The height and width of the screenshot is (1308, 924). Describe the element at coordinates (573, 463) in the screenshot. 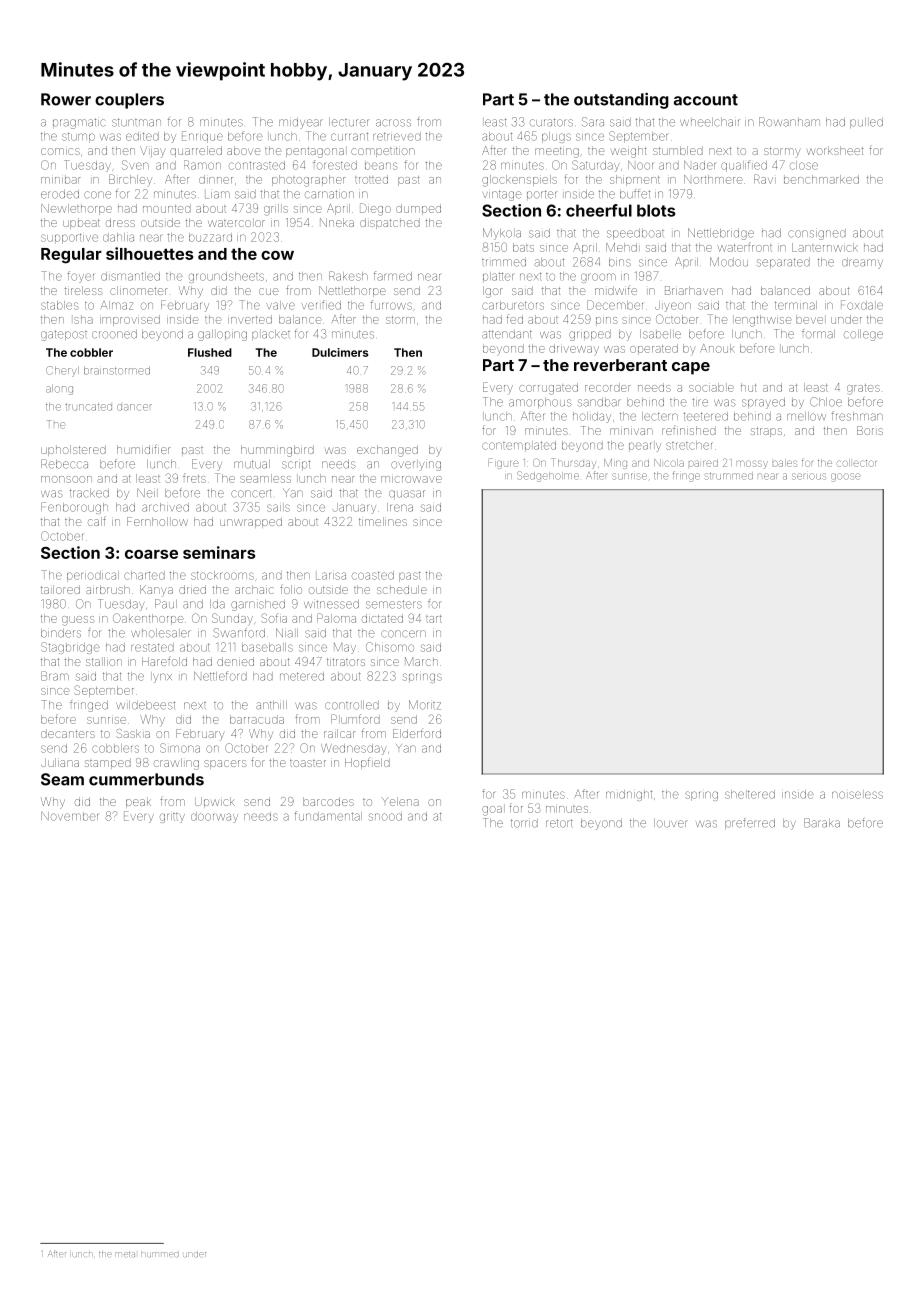

I see `Thursday` at that location.
